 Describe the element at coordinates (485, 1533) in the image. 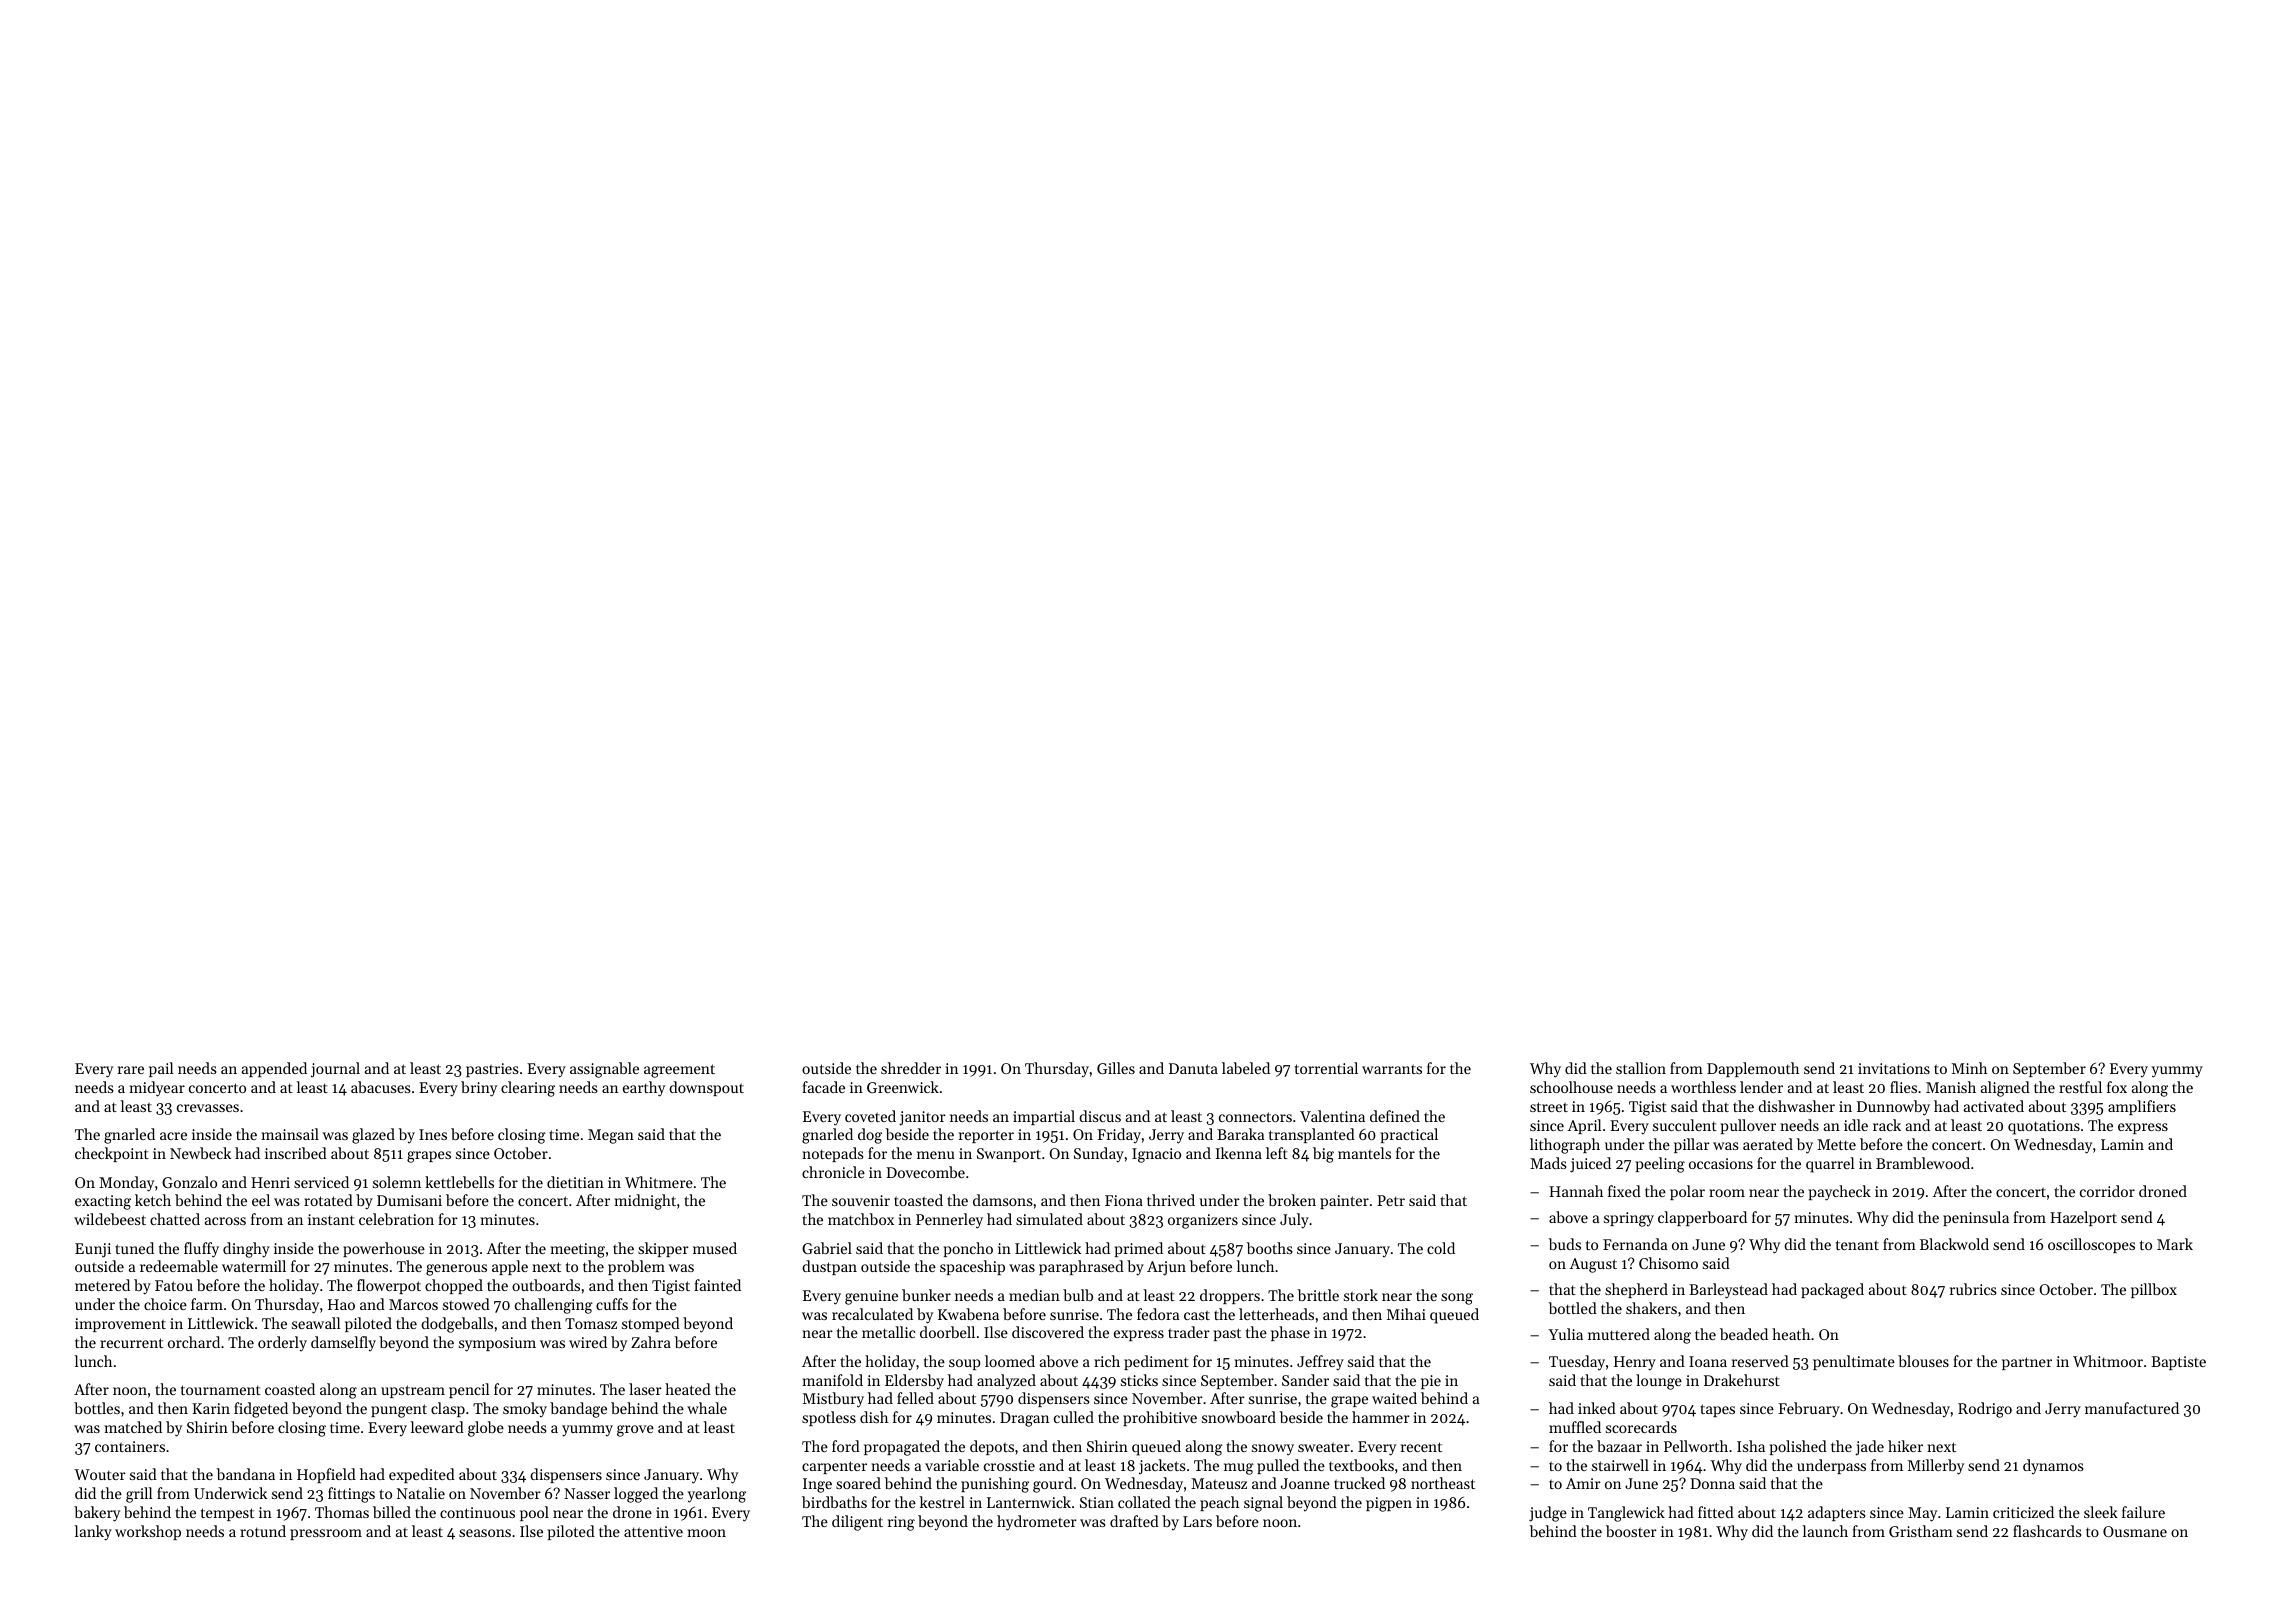

I see `seasons` at that location.
